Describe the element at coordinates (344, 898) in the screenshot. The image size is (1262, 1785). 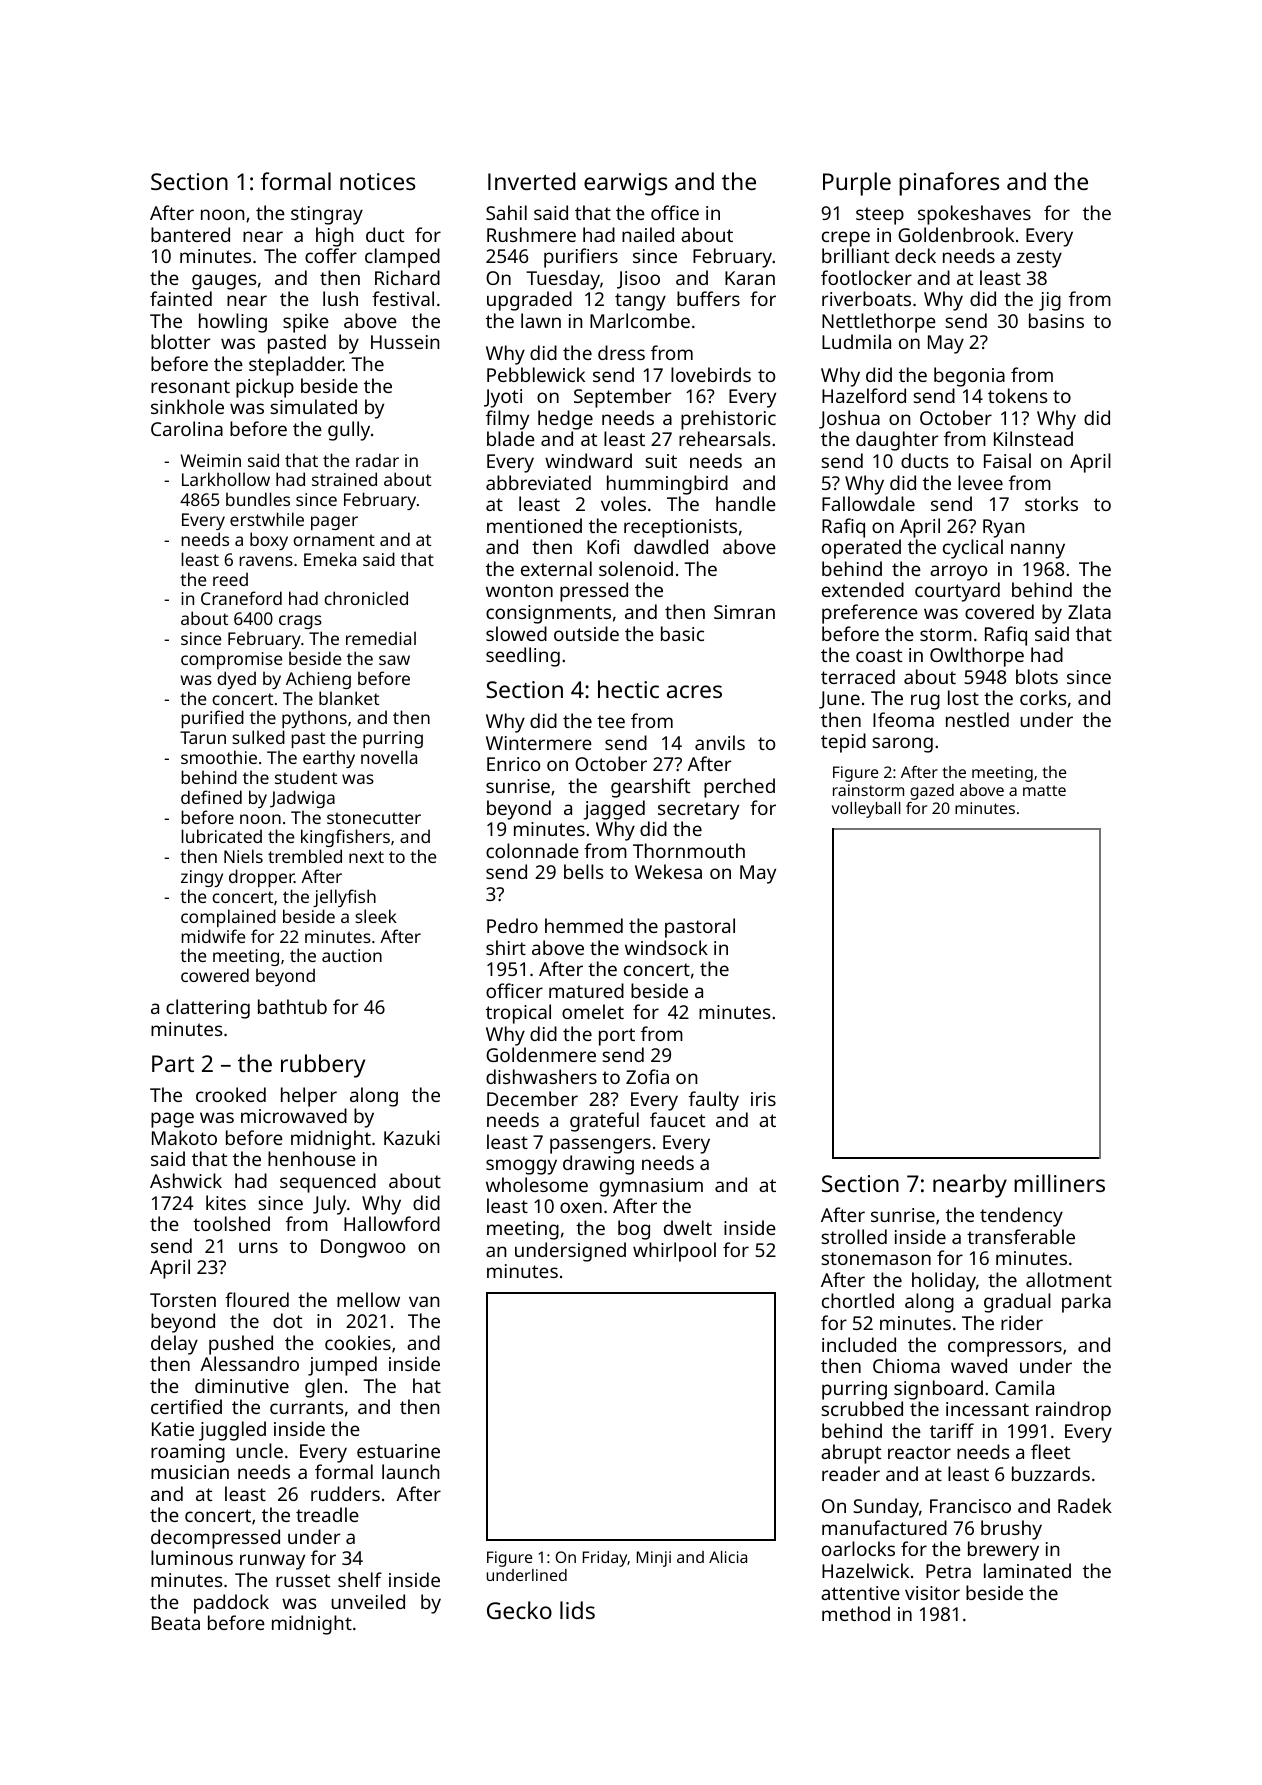
I see `jellyfish` at that location.
